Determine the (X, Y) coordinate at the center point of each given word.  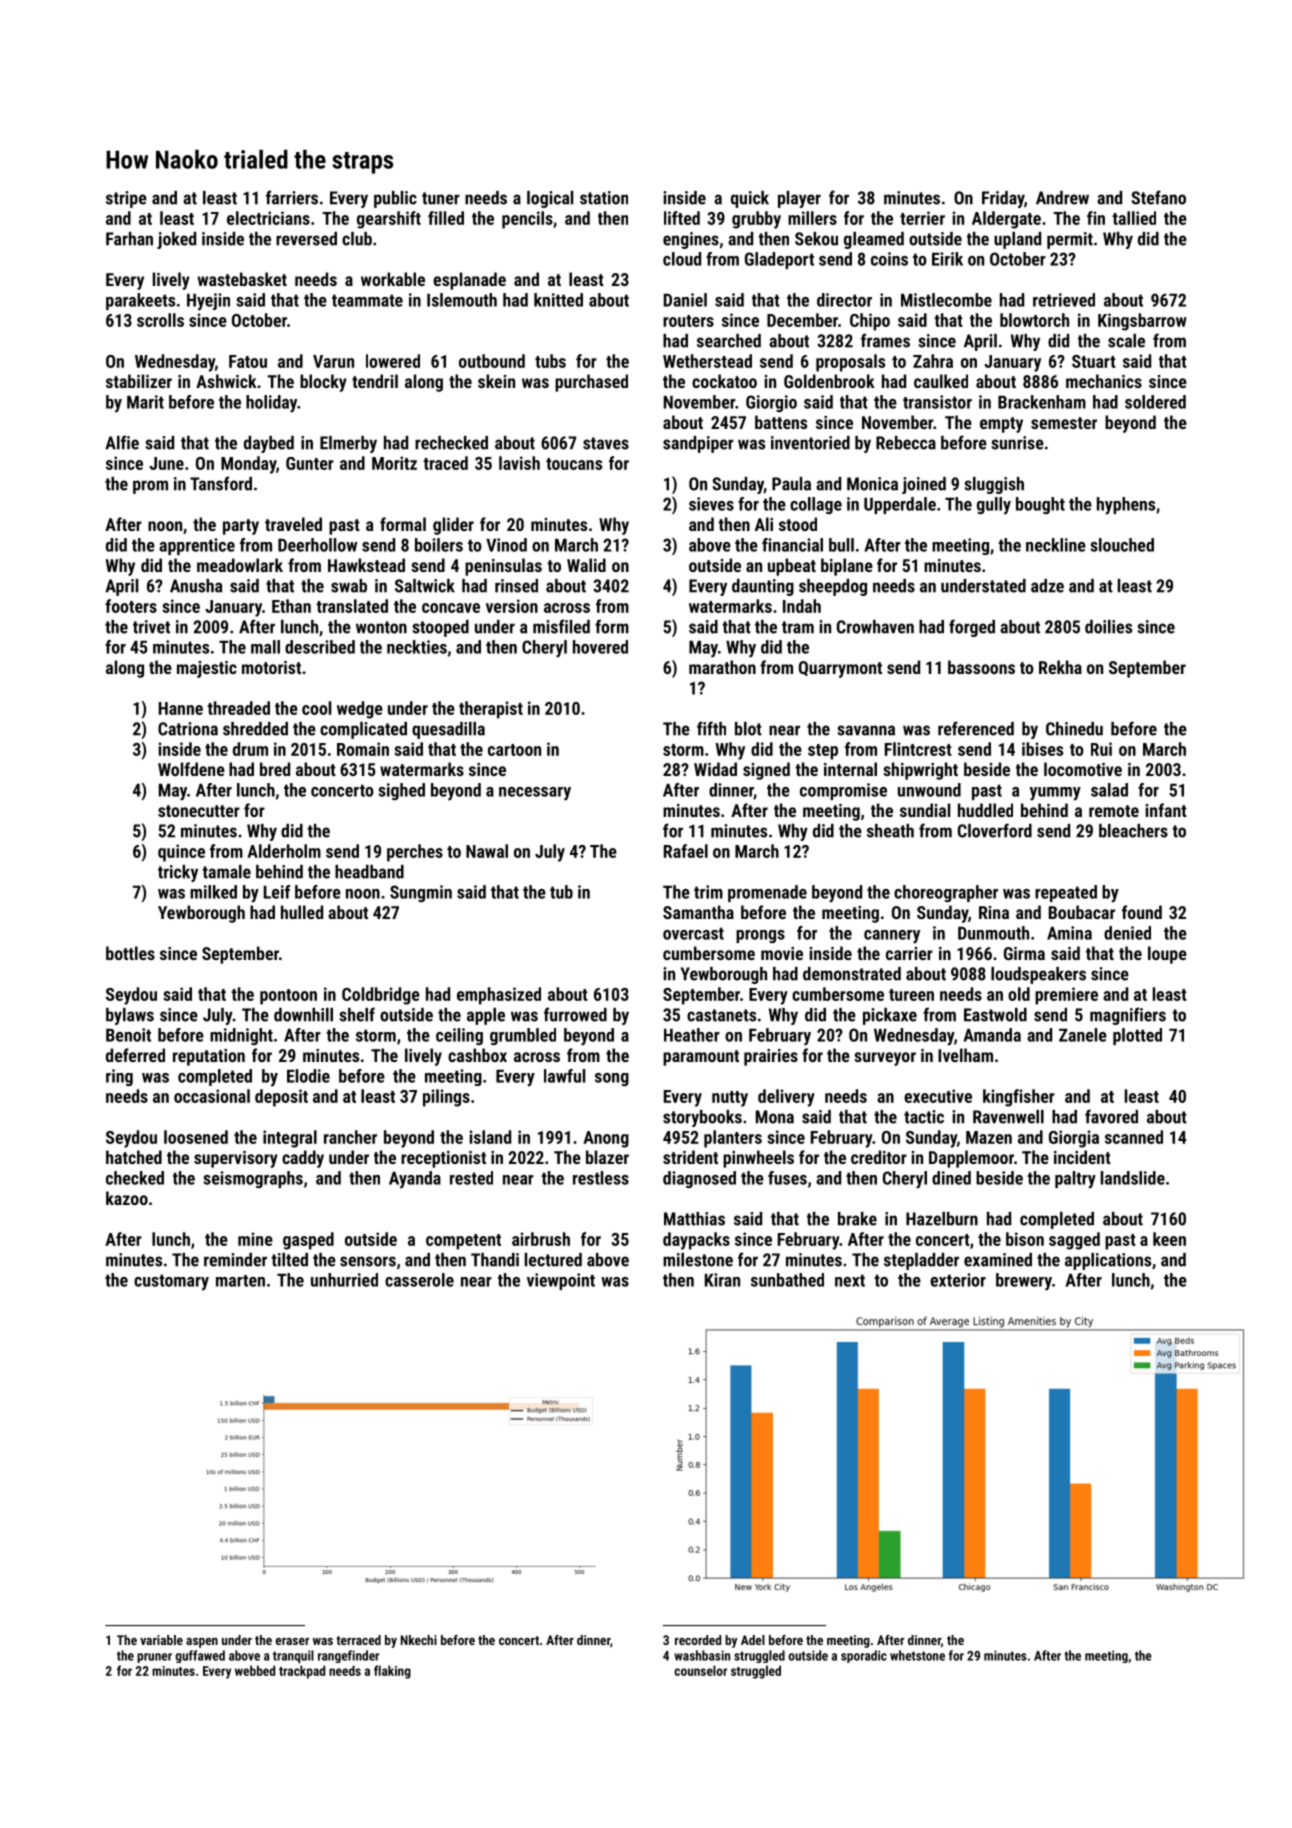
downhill (303, 1015)
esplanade (469, 281)
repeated (1066, 893)
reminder (235, 1260)
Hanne (181, 708)
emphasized (499, 996)
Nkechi (419, 1640)
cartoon (514, 750)
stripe (126, 199)
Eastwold (995, 1015)
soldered (1155, 402)
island (490, 1137)
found (1142, 912)
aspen (202, 1643)
